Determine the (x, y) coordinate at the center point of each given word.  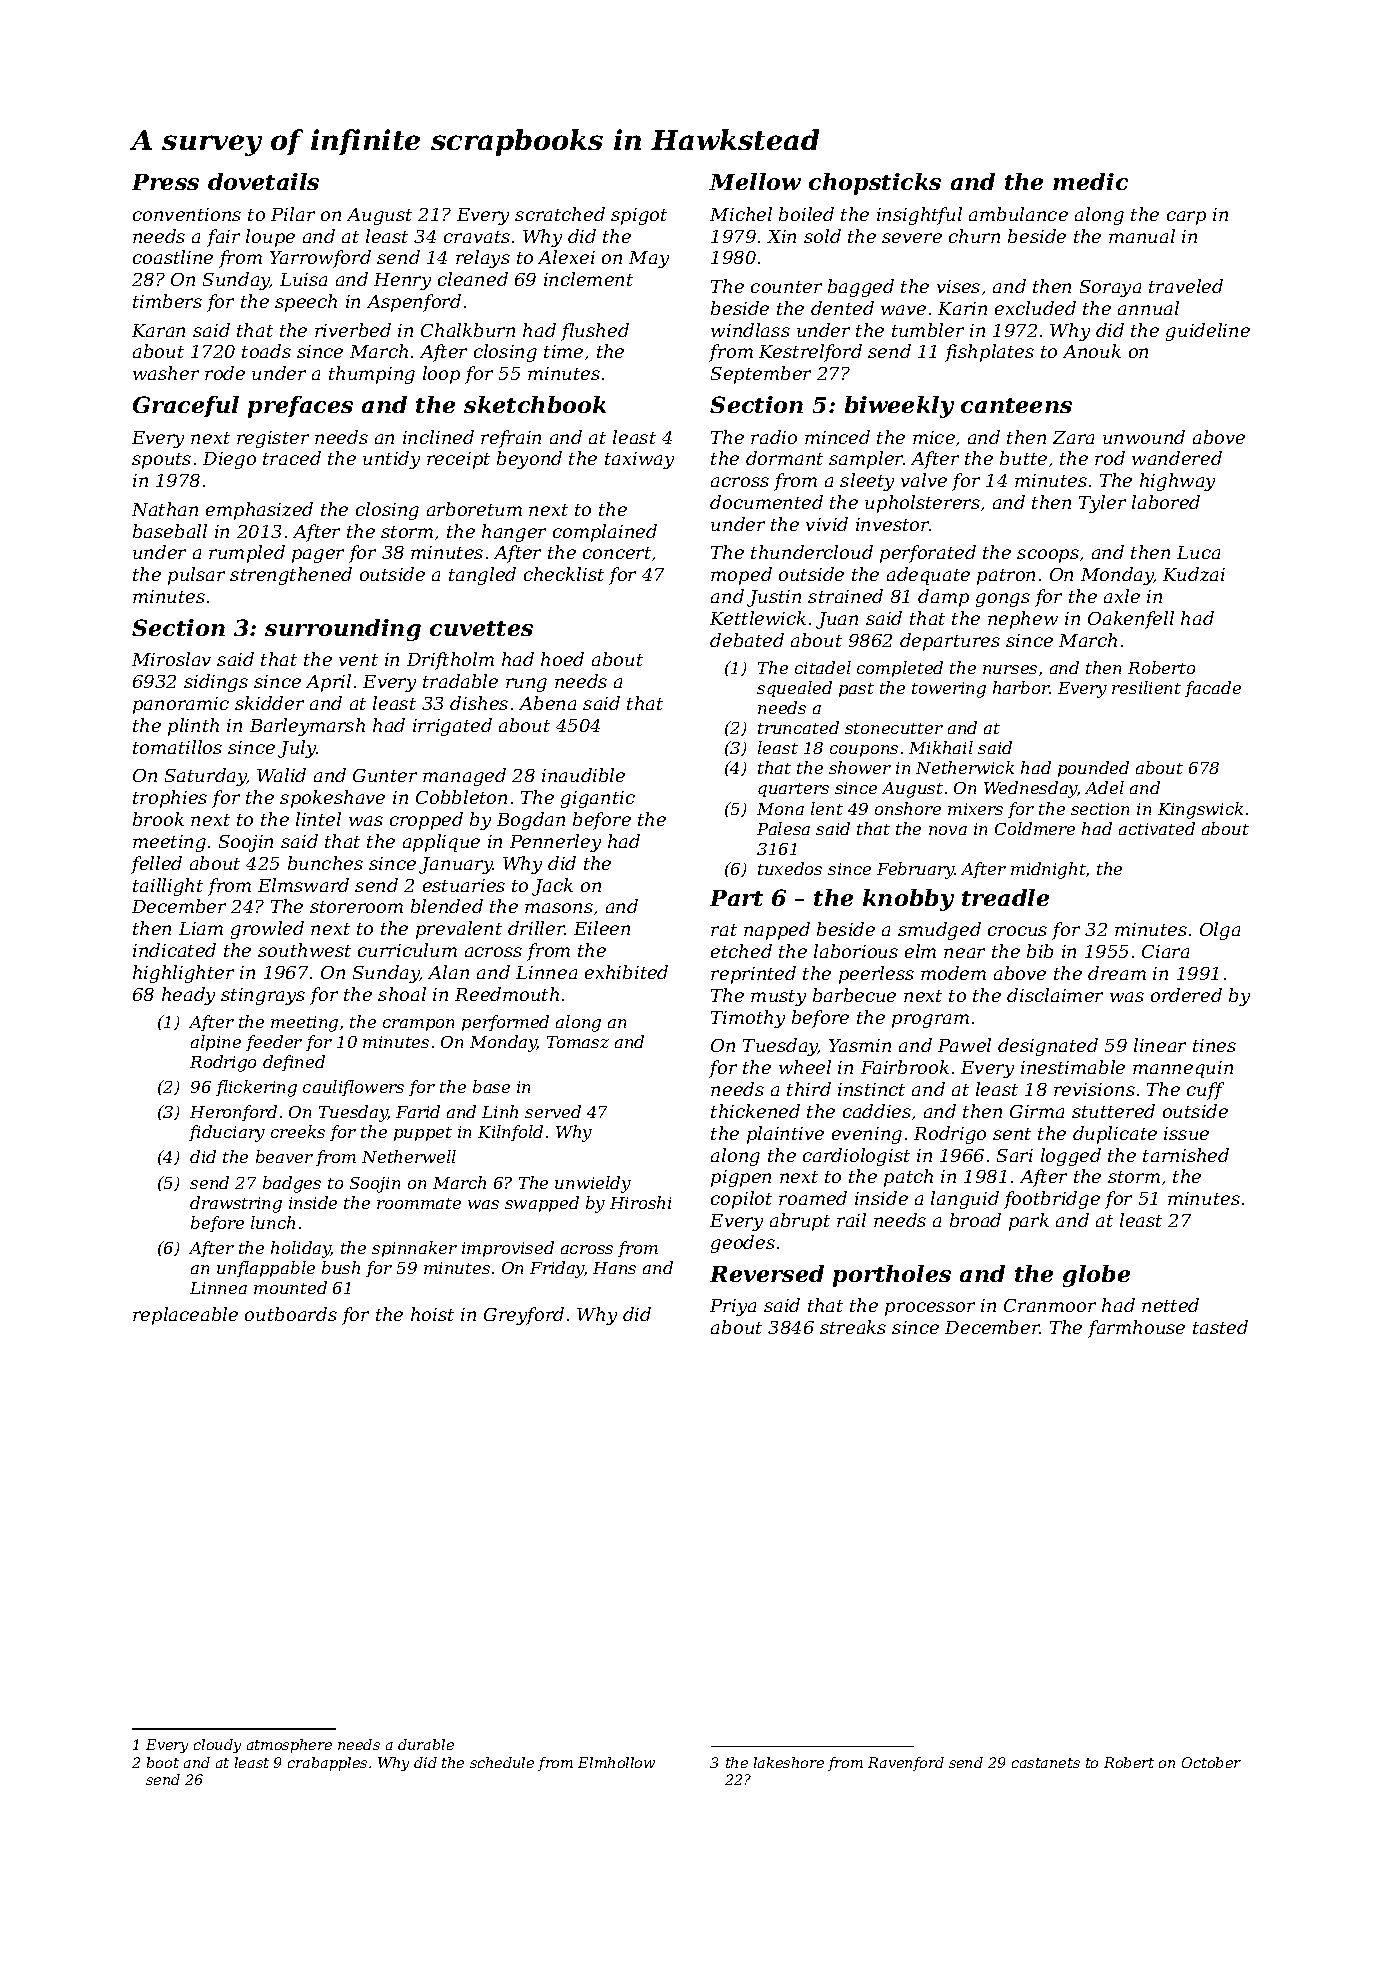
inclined (438, 437)
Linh (500, 1111)
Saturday (206, 777)
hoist (432, 1314)
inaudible (583, 775)
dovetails (263, 181)
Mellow (755, 181)
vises (958, 286)
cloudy (217, 1746)
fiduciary (227, 1133)
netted (1170, 1305)
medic (1090, 181)
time (563, 351)
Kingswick (1200, 810)
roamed (813, 1198)
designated (1048, 1047)
